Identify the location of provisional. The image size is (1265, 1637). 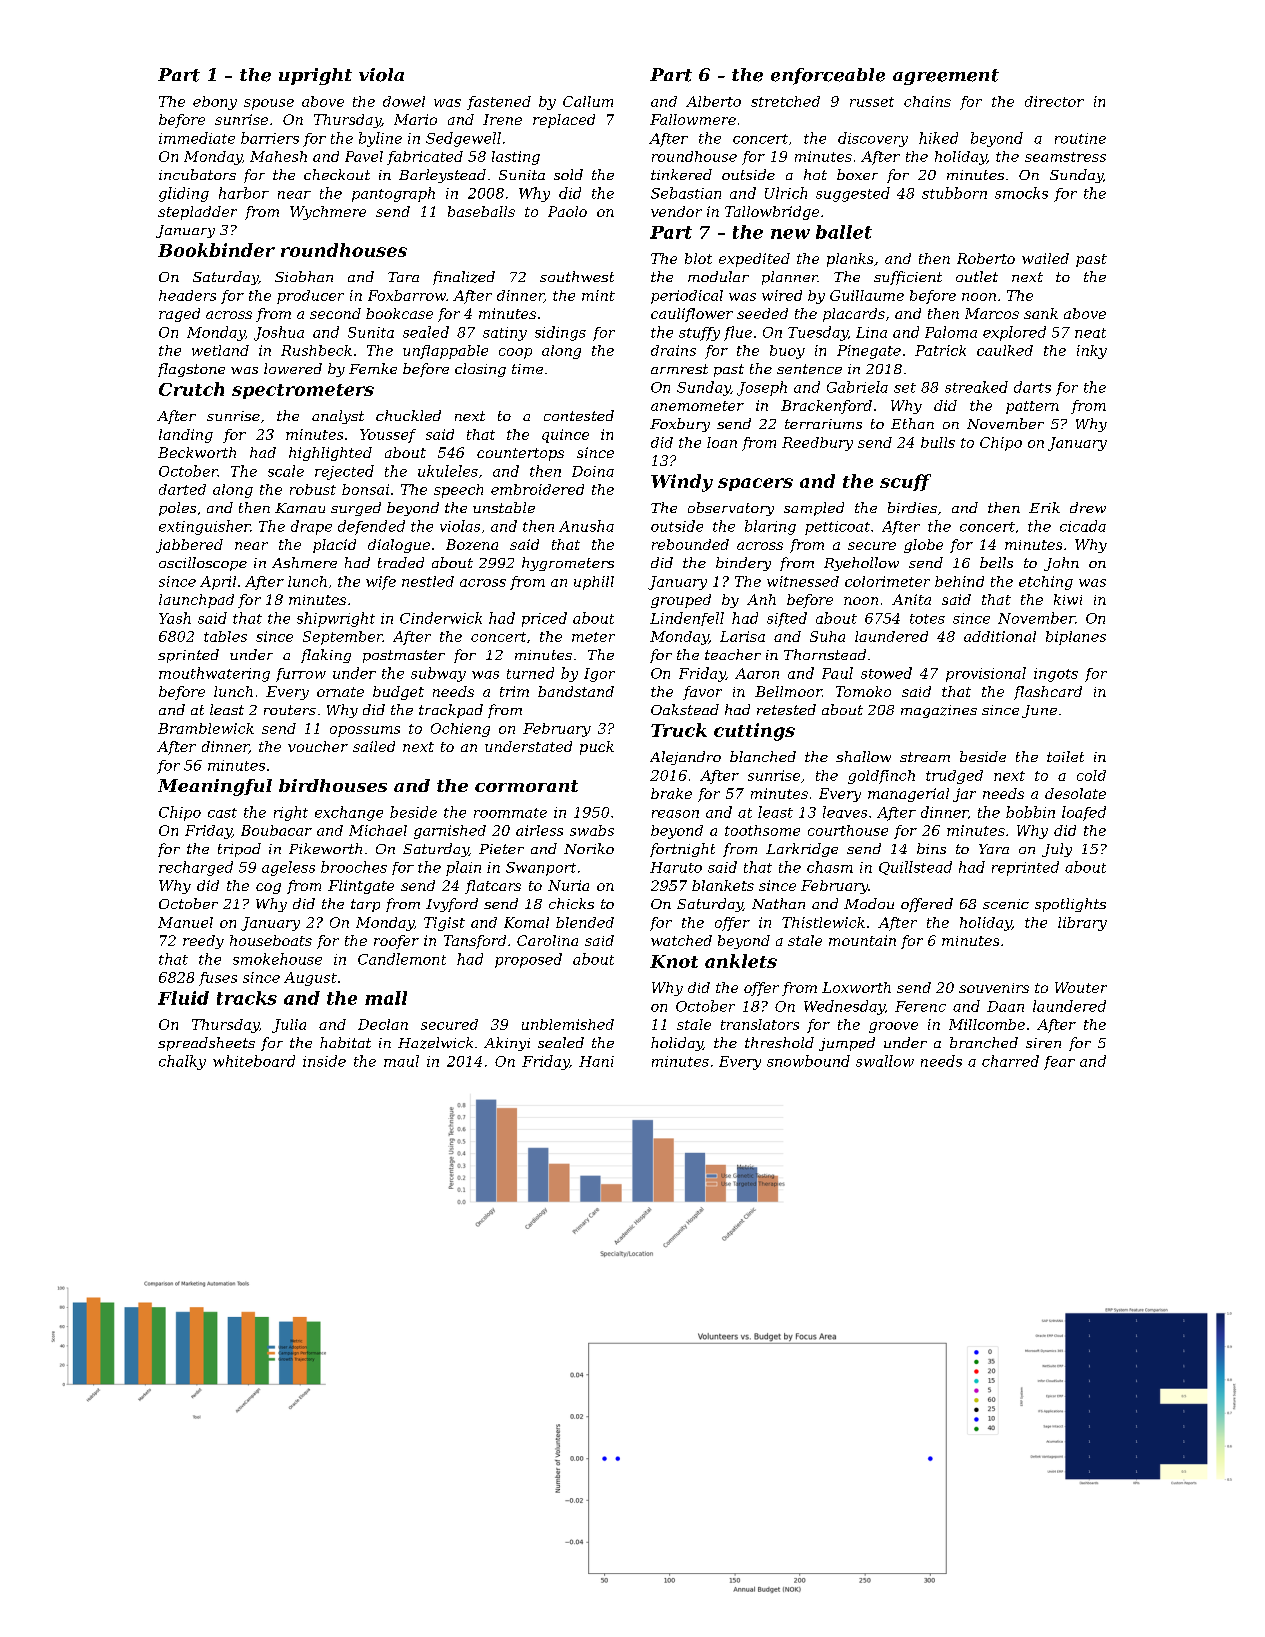
(986, 674).
